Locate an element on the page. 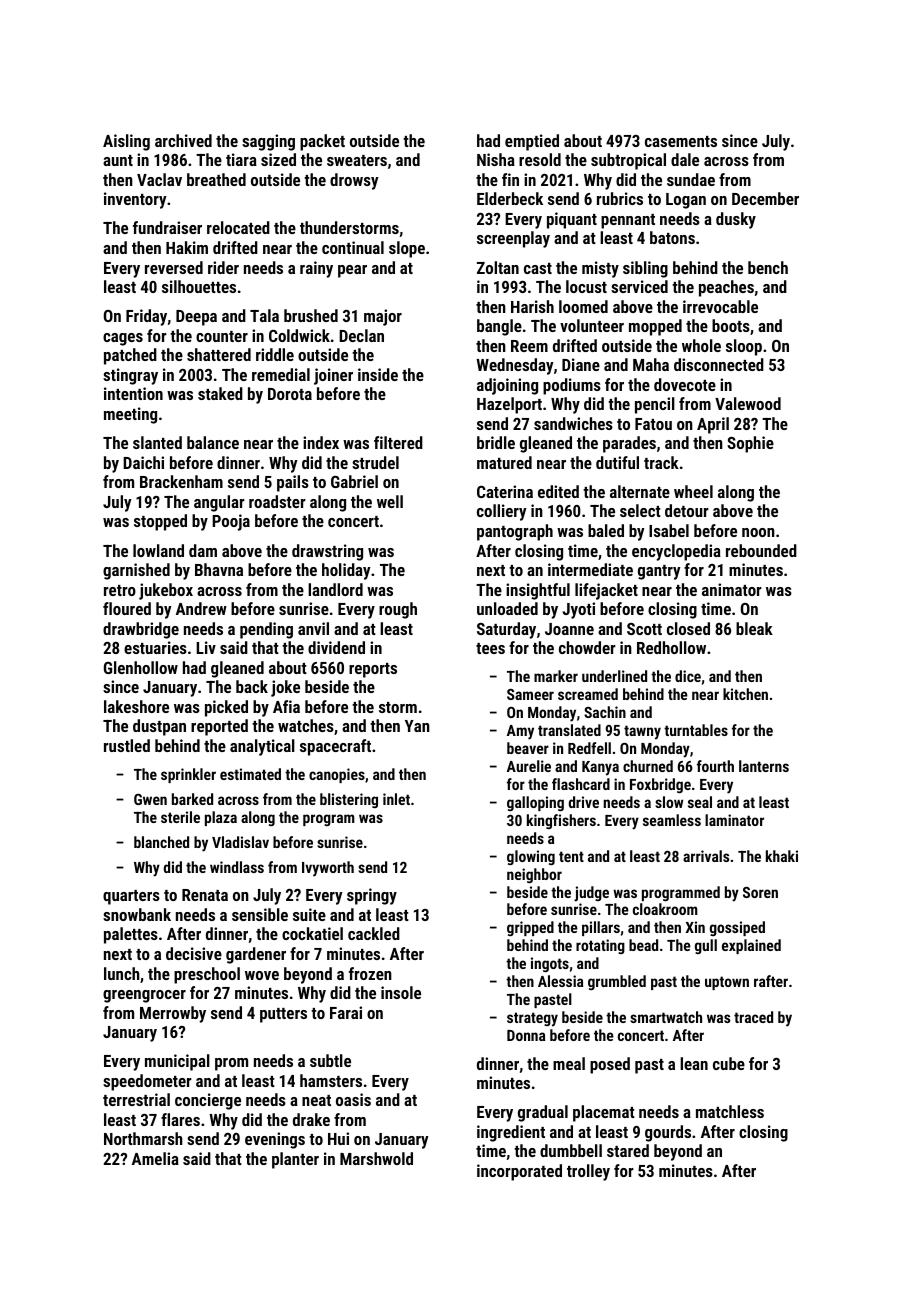 Image resolution: width=908 pixels, height=1316 pixels. Amelia is located at coordinates (155, 1158).
